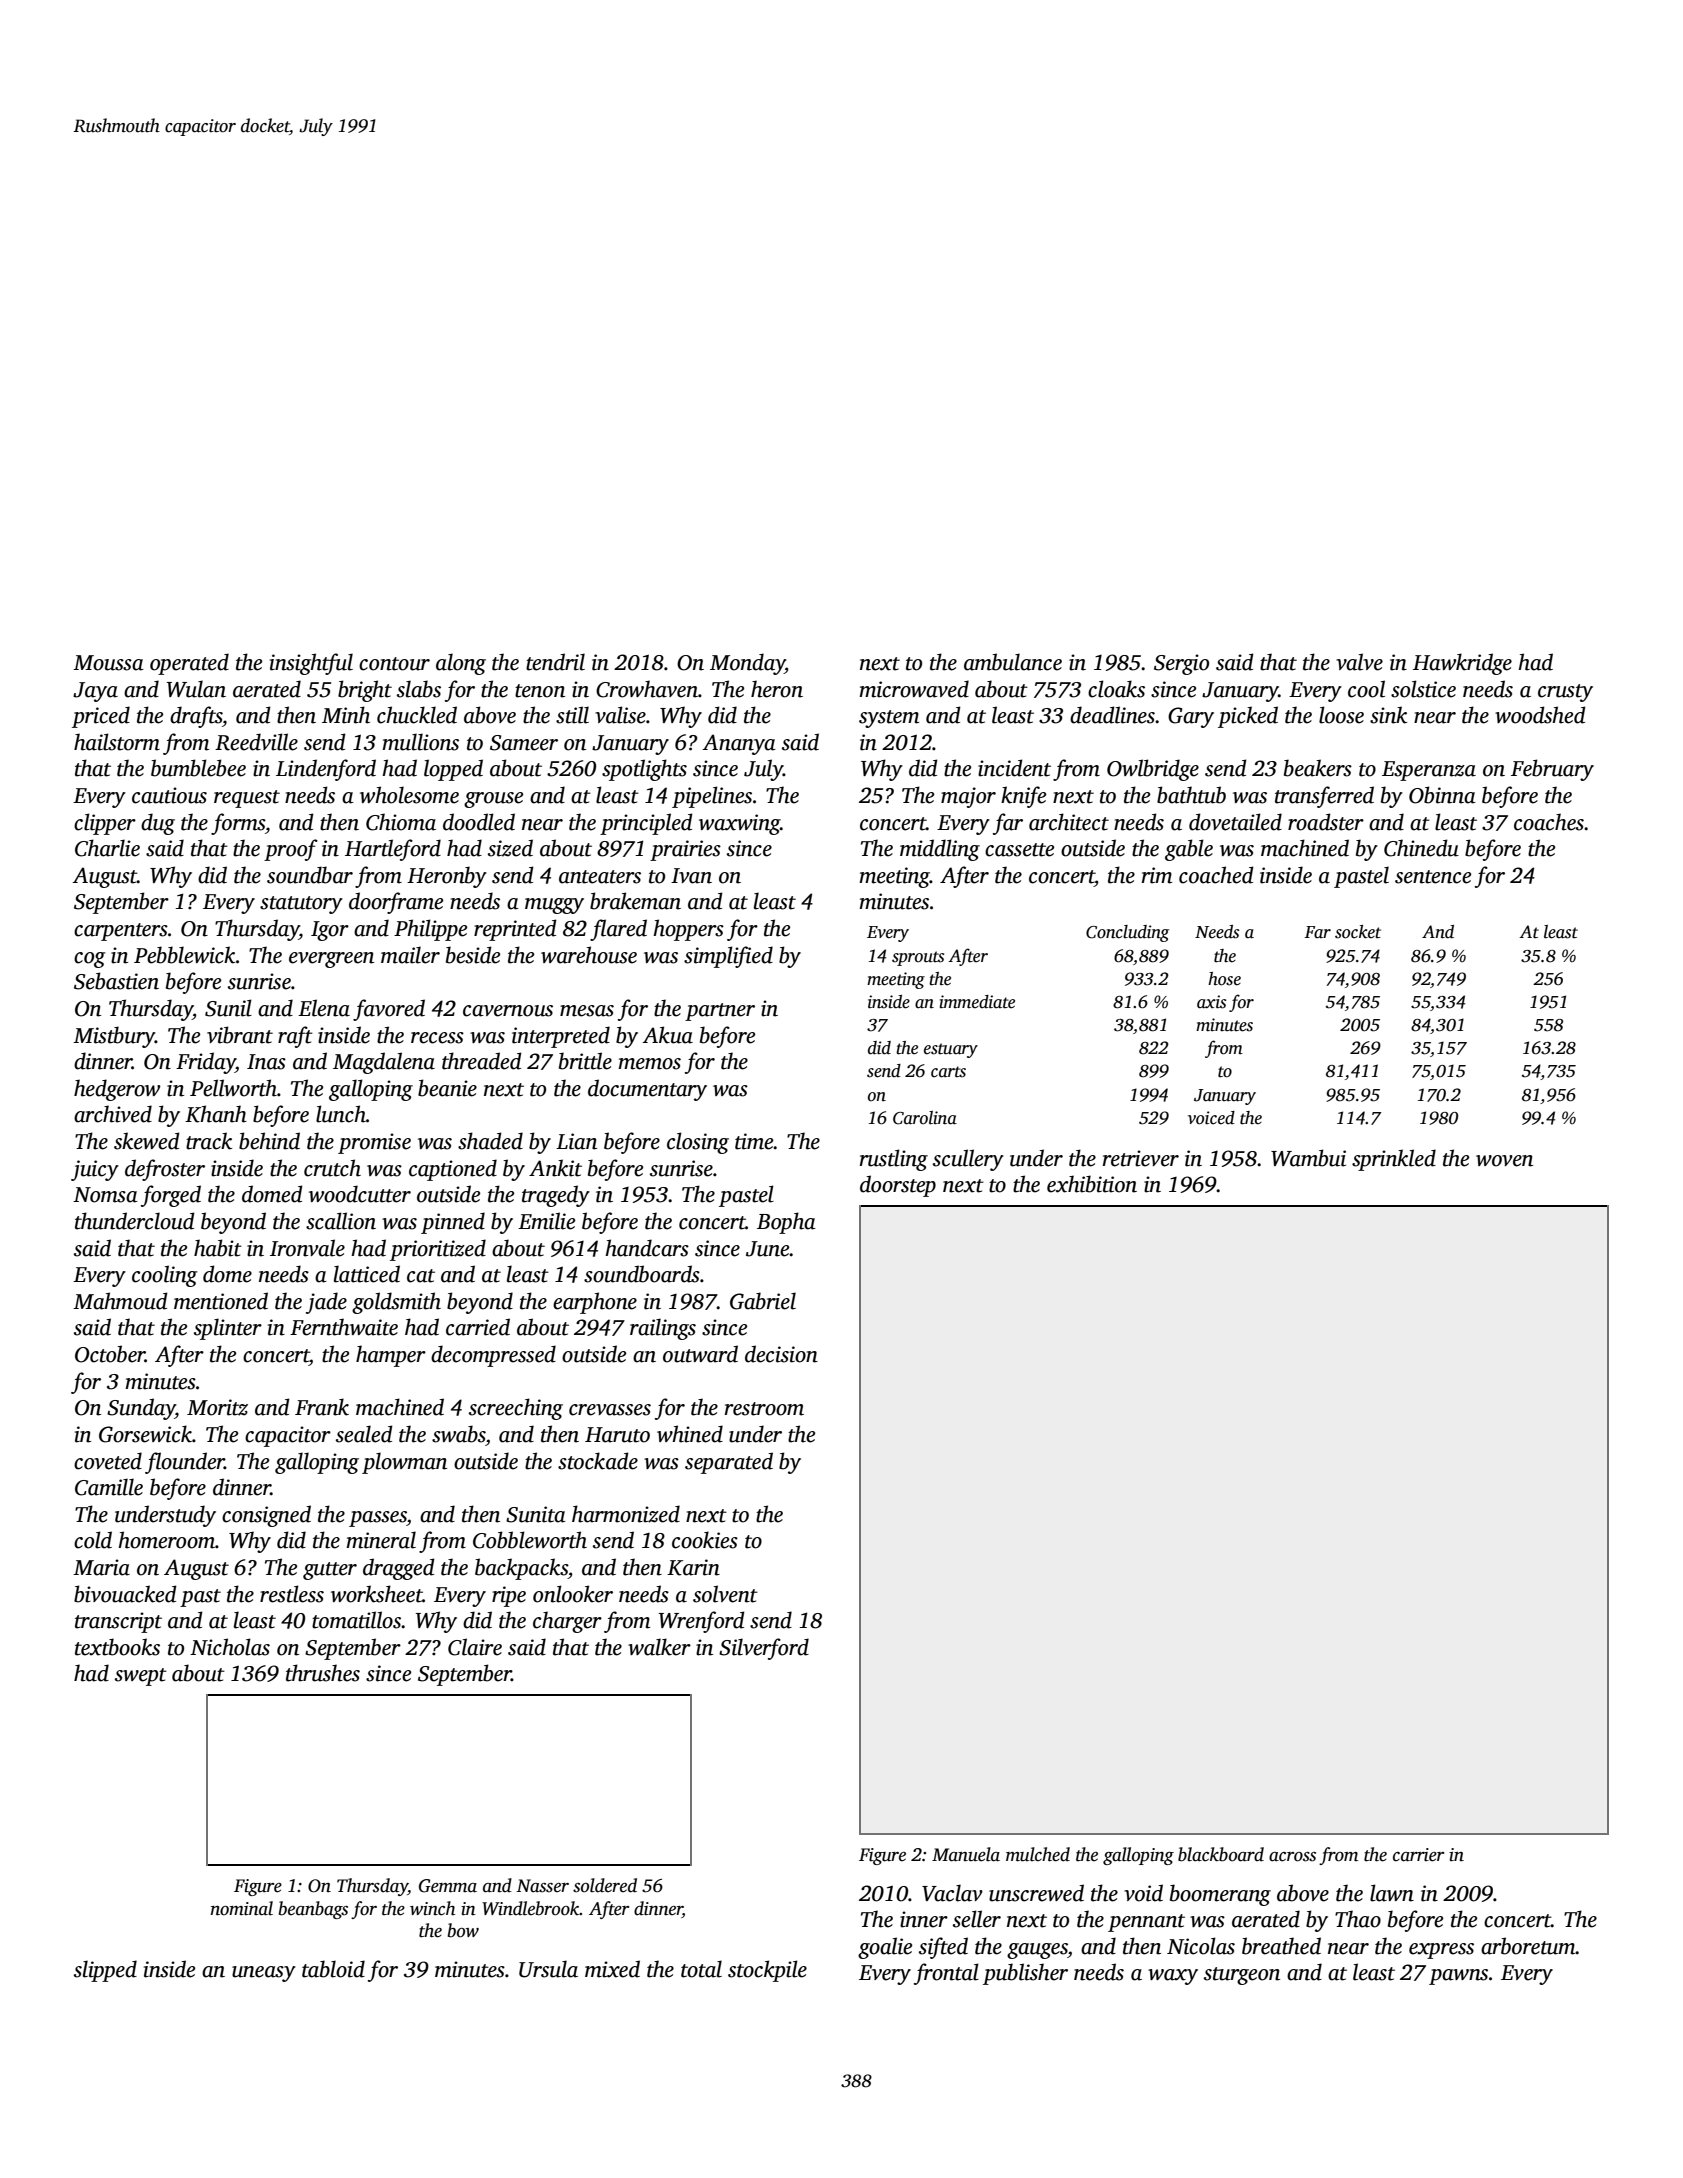  I want to click on lunch, so click(341, 1114).
